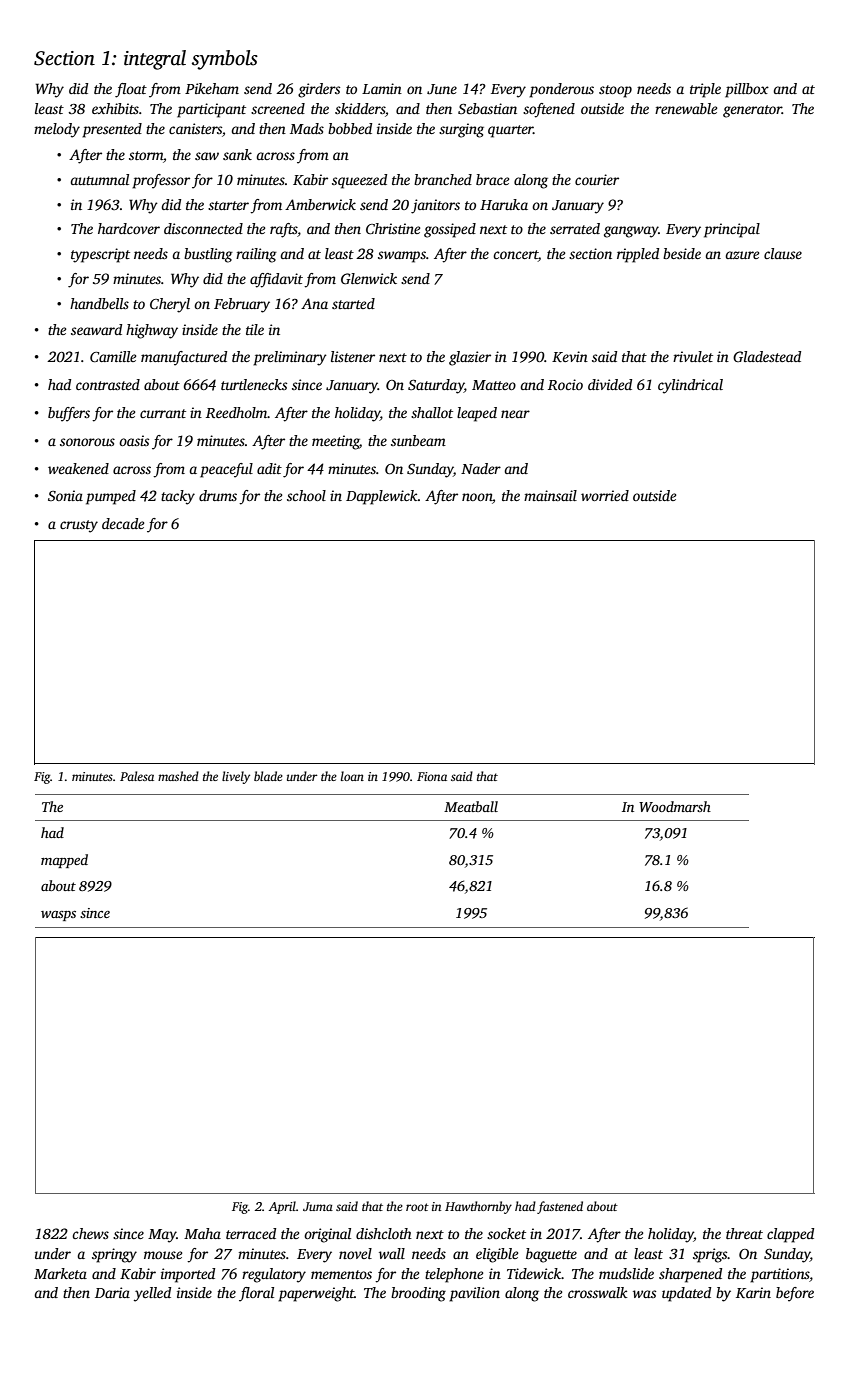  Describe the element at coordinates (675, 806) in the screenshot. I see `Woodmarsh` at that location.
